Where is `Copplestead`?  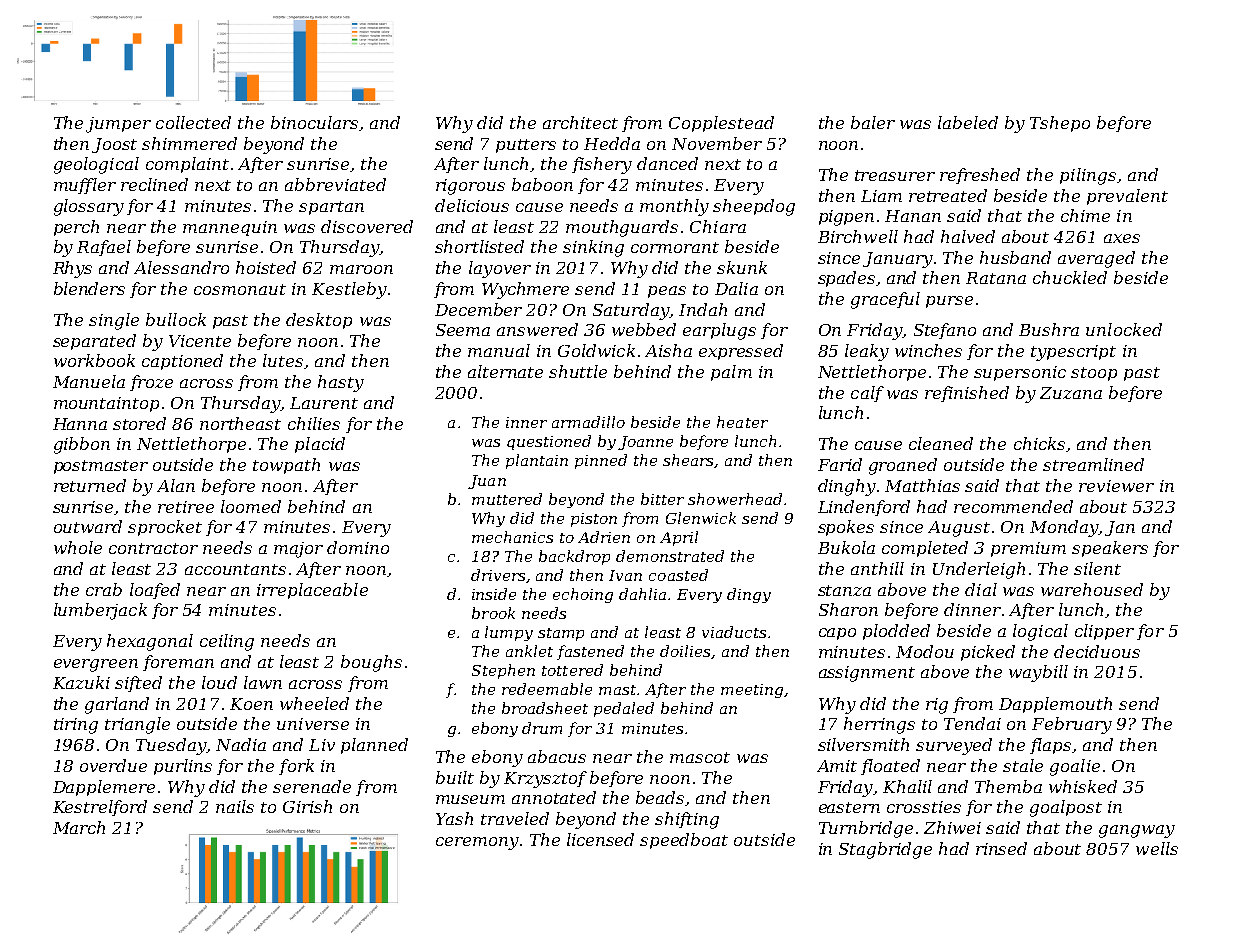
Copplestead is located at coordinates (721, 124).
